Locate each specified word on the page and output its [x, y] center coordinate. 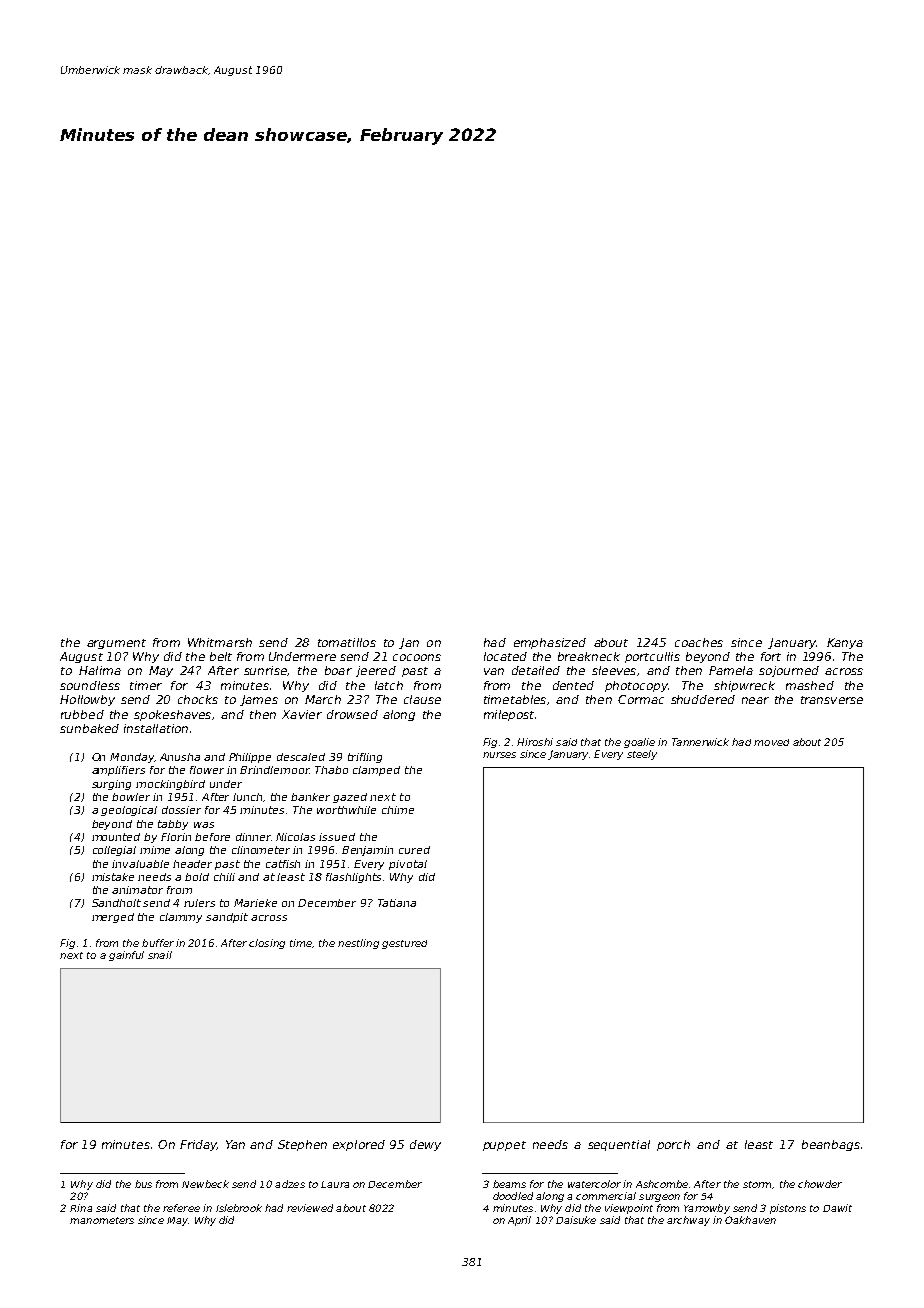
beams [509, 1184]
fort [771, 656]
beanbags [831, 1145]
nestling [358, 944]
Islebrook [239, 1208]
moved [771, 742]
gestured [404, 944]
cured [414, 850]
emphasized [550, 643]
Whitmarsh [220, 642]
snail [160, 955]
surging [111, 785]
